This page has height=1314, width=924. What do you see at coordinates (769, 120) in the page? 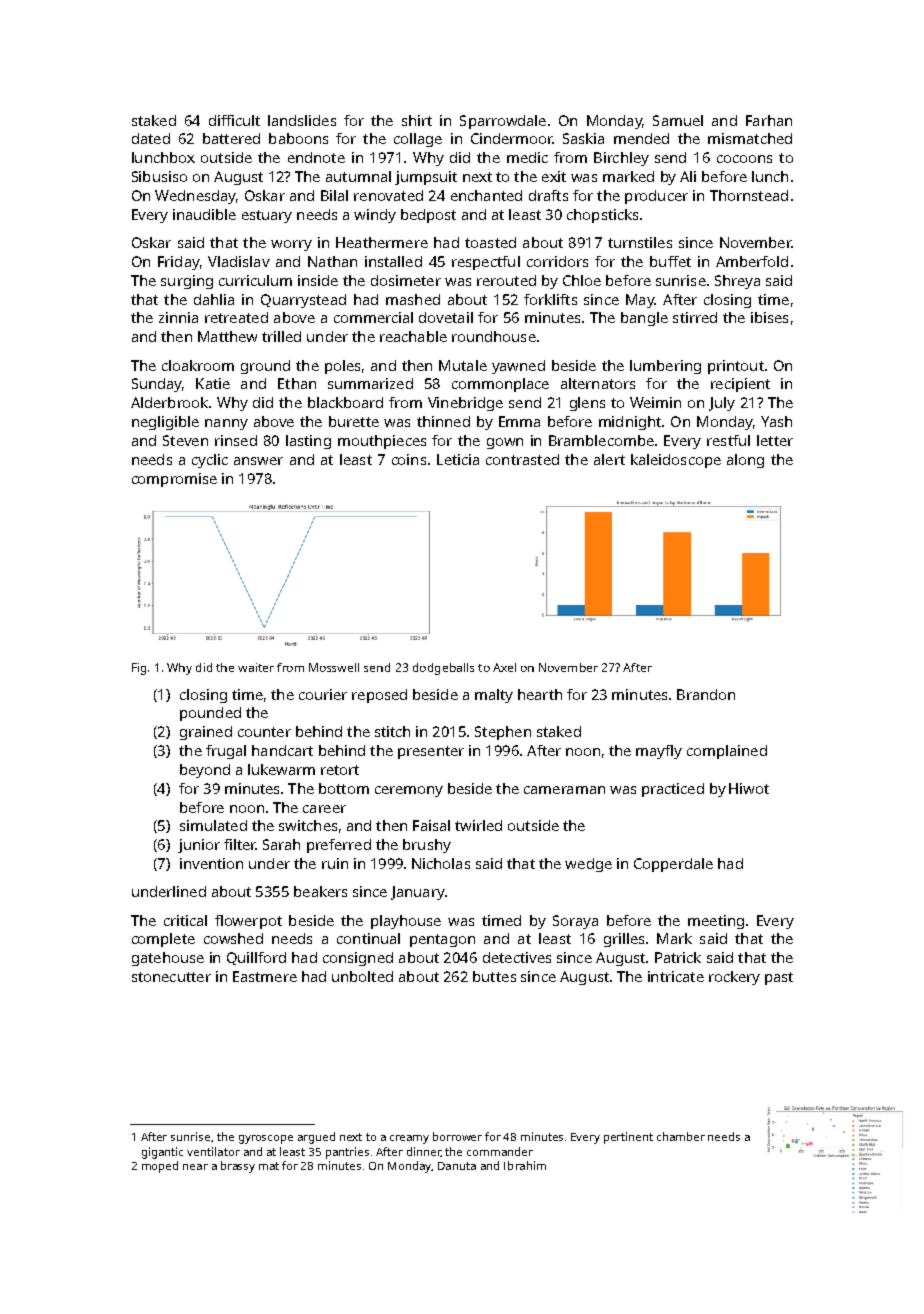
I see `Farhan` at bounding box center [769, 120].
